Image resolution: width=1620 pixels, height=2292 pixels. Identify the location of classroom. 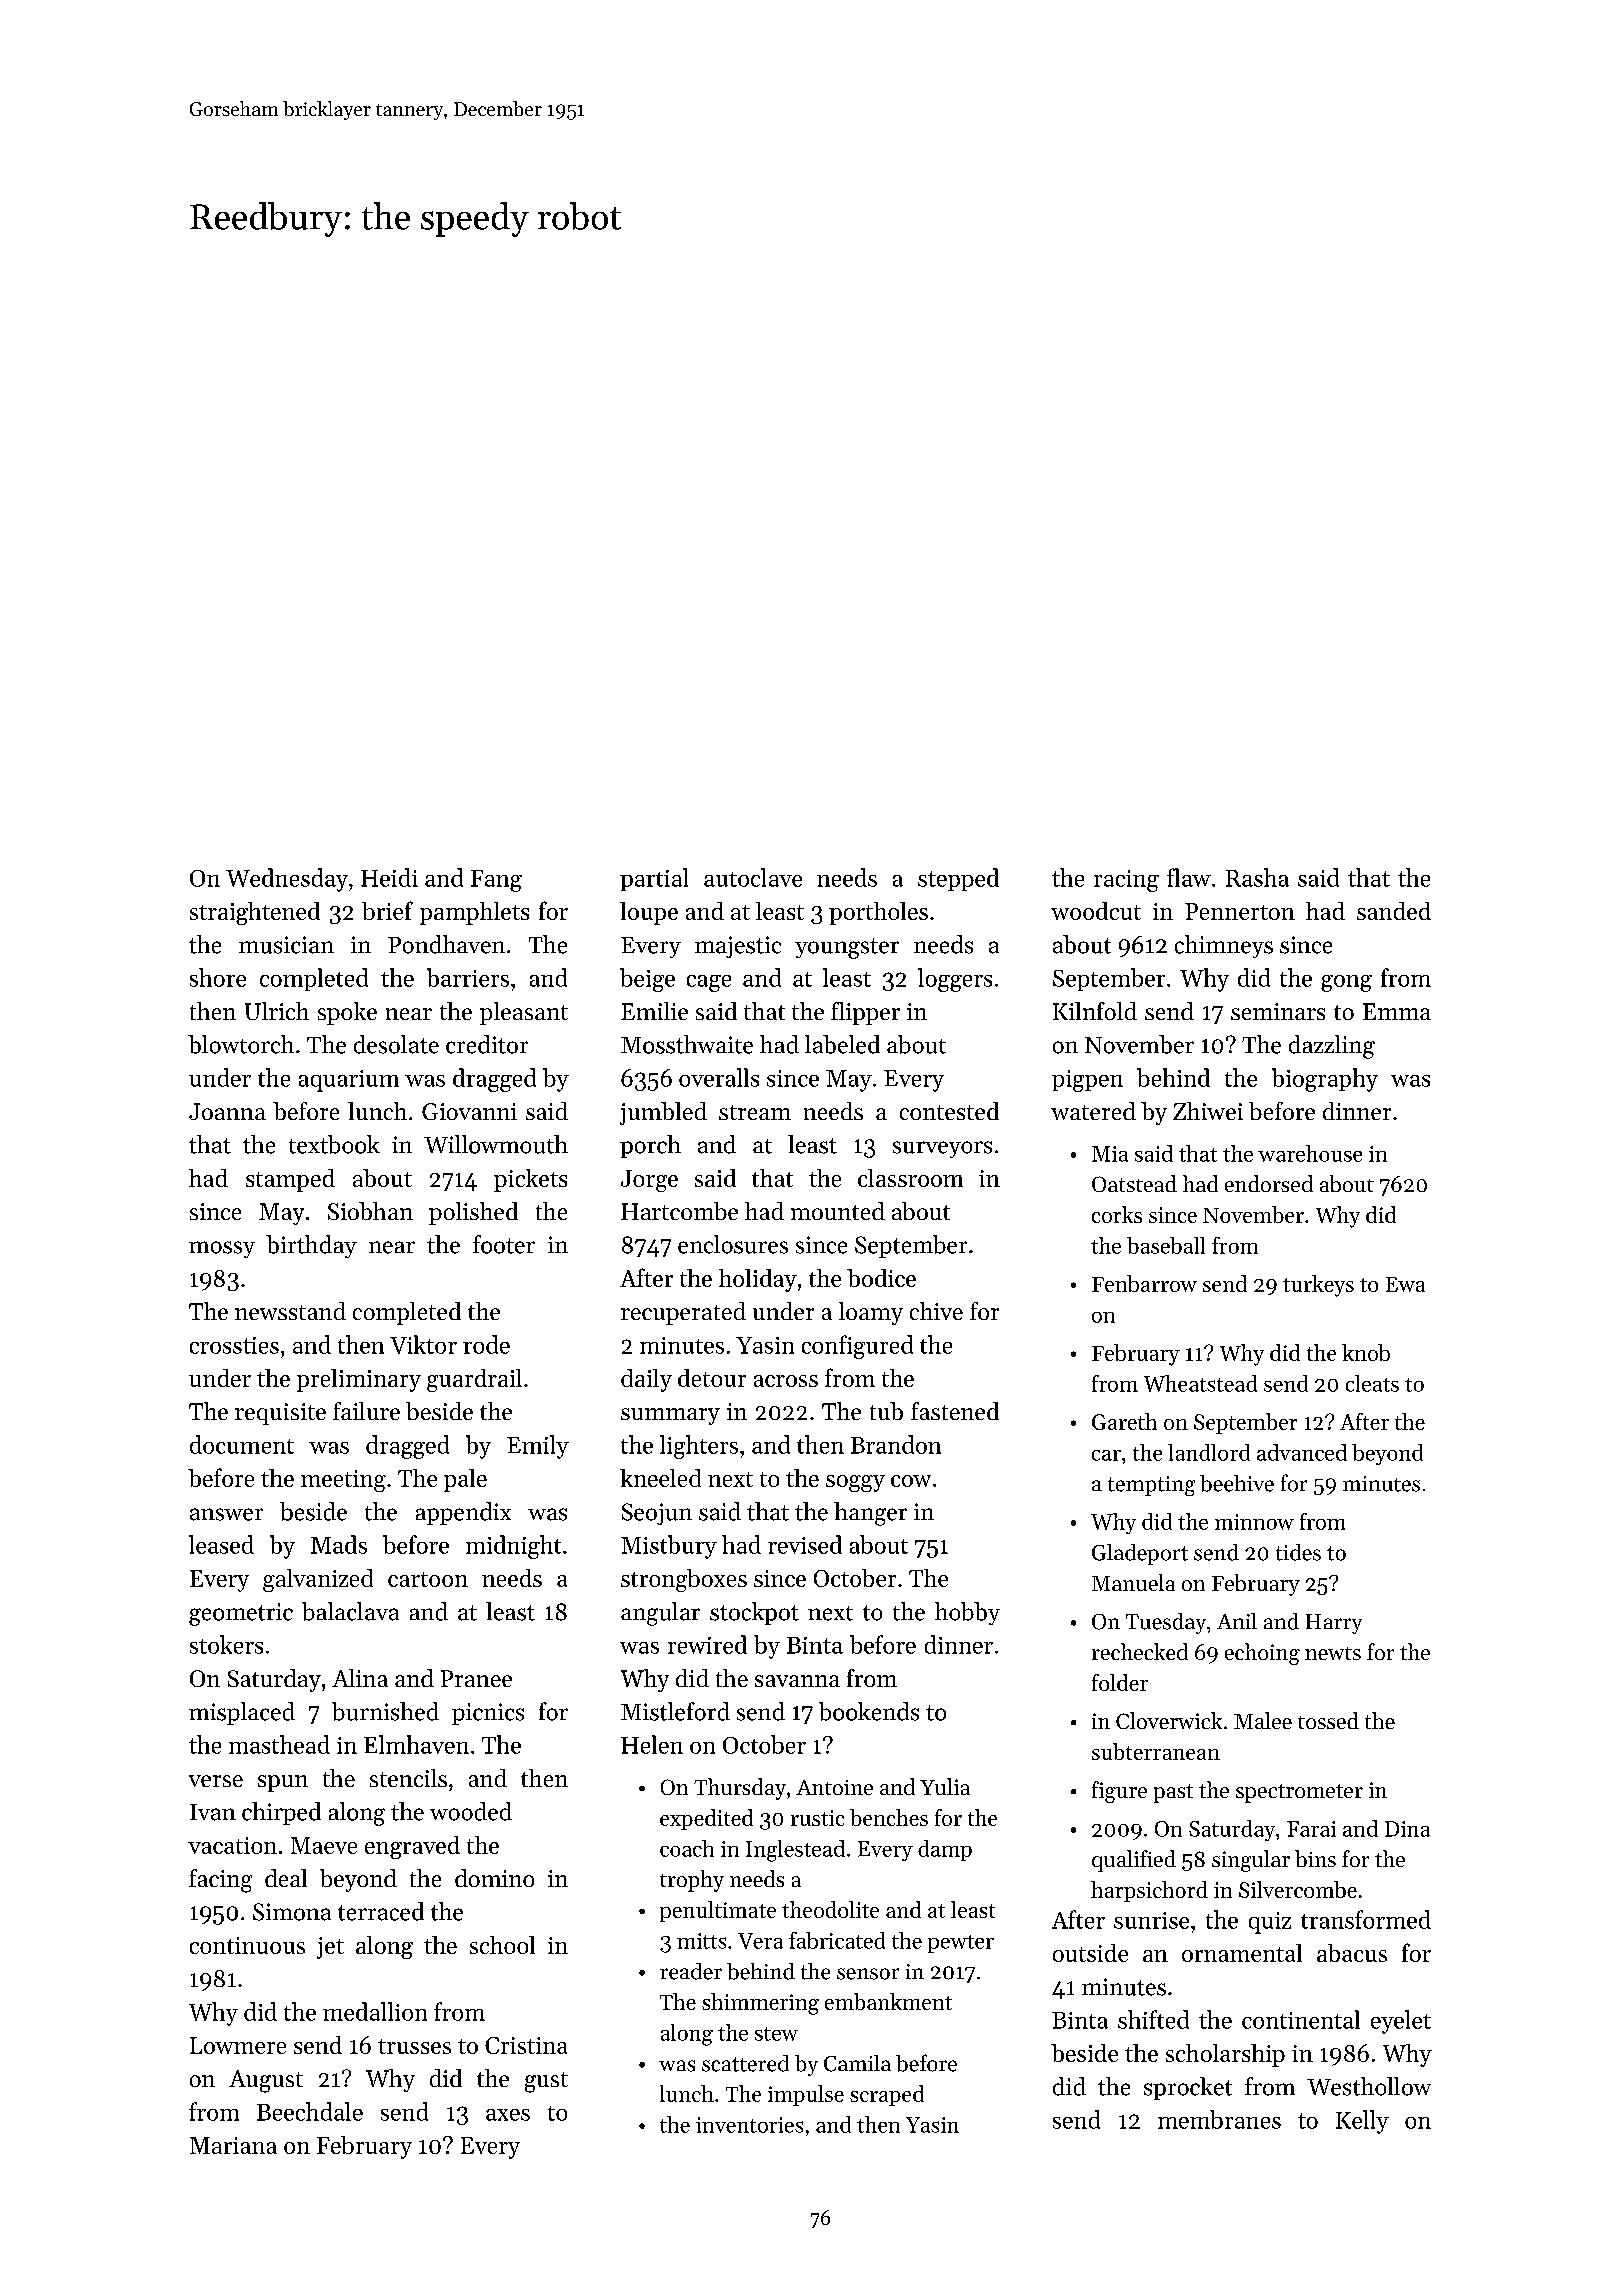
(910, 1178).
